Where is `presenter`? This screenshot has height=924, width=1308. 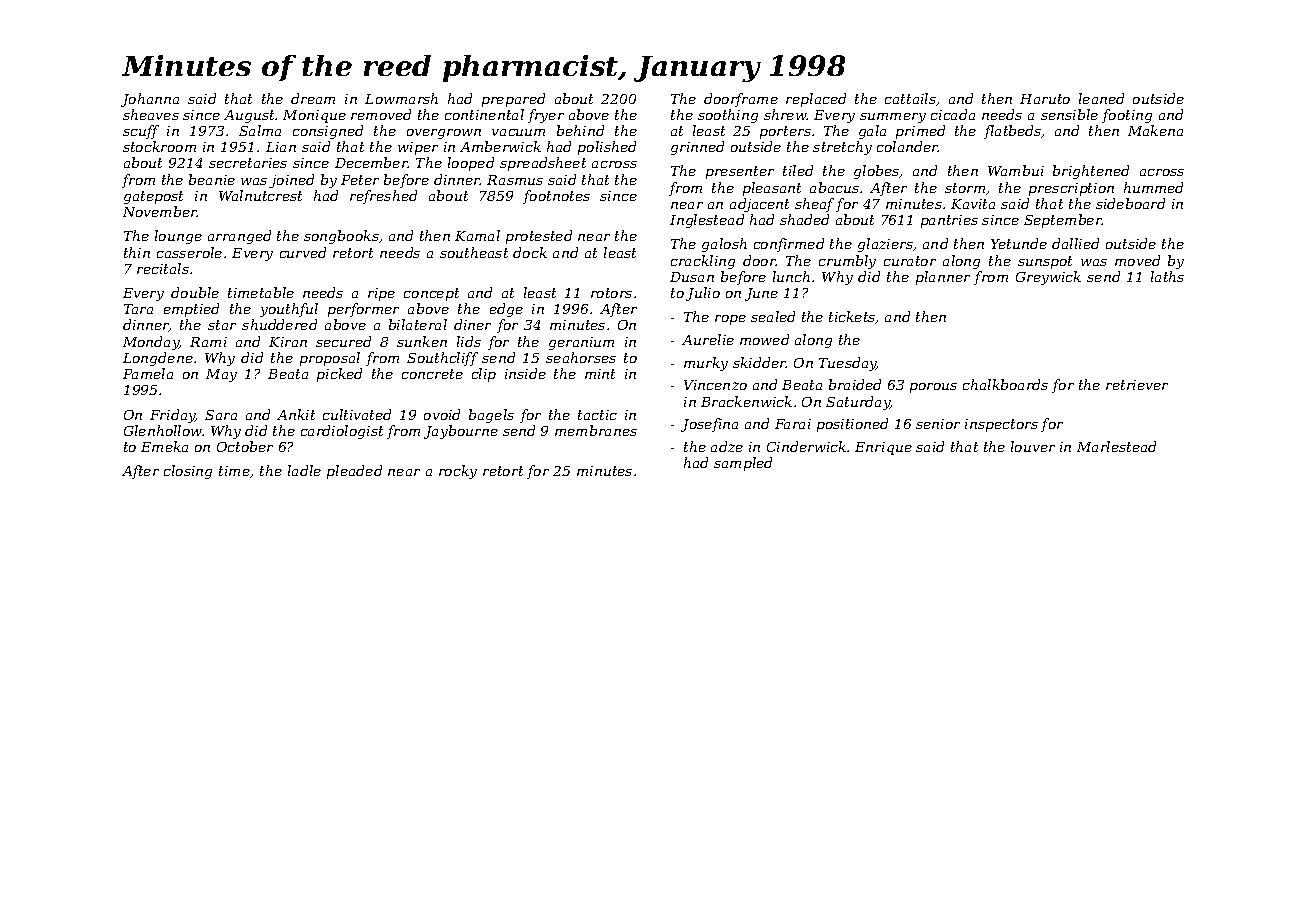
presenter is located at coordinates (740, 172).
